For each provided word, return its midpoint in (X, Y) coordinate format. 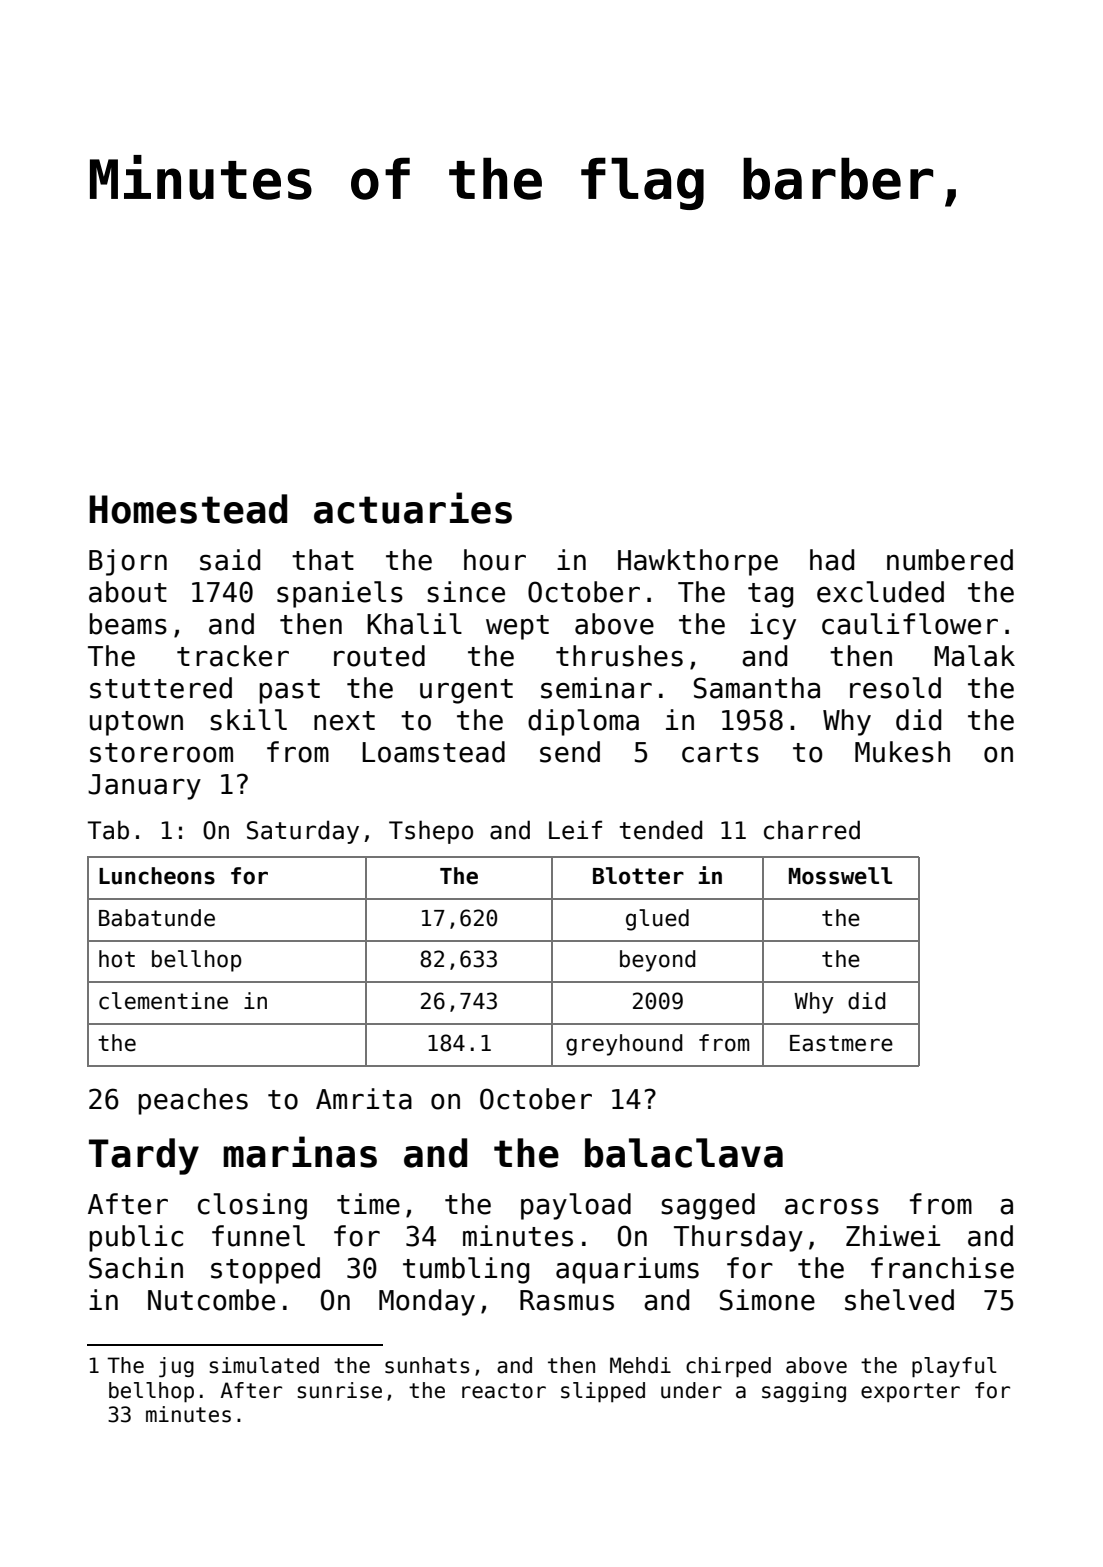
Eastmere (841, 1043)
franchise (942, 1268)
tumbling (466, 1270)
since (466, 592)
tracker (233, 656)
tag (770, 595)
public (136, 1238)
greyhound (624, 1045)
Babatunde (157, 918)
